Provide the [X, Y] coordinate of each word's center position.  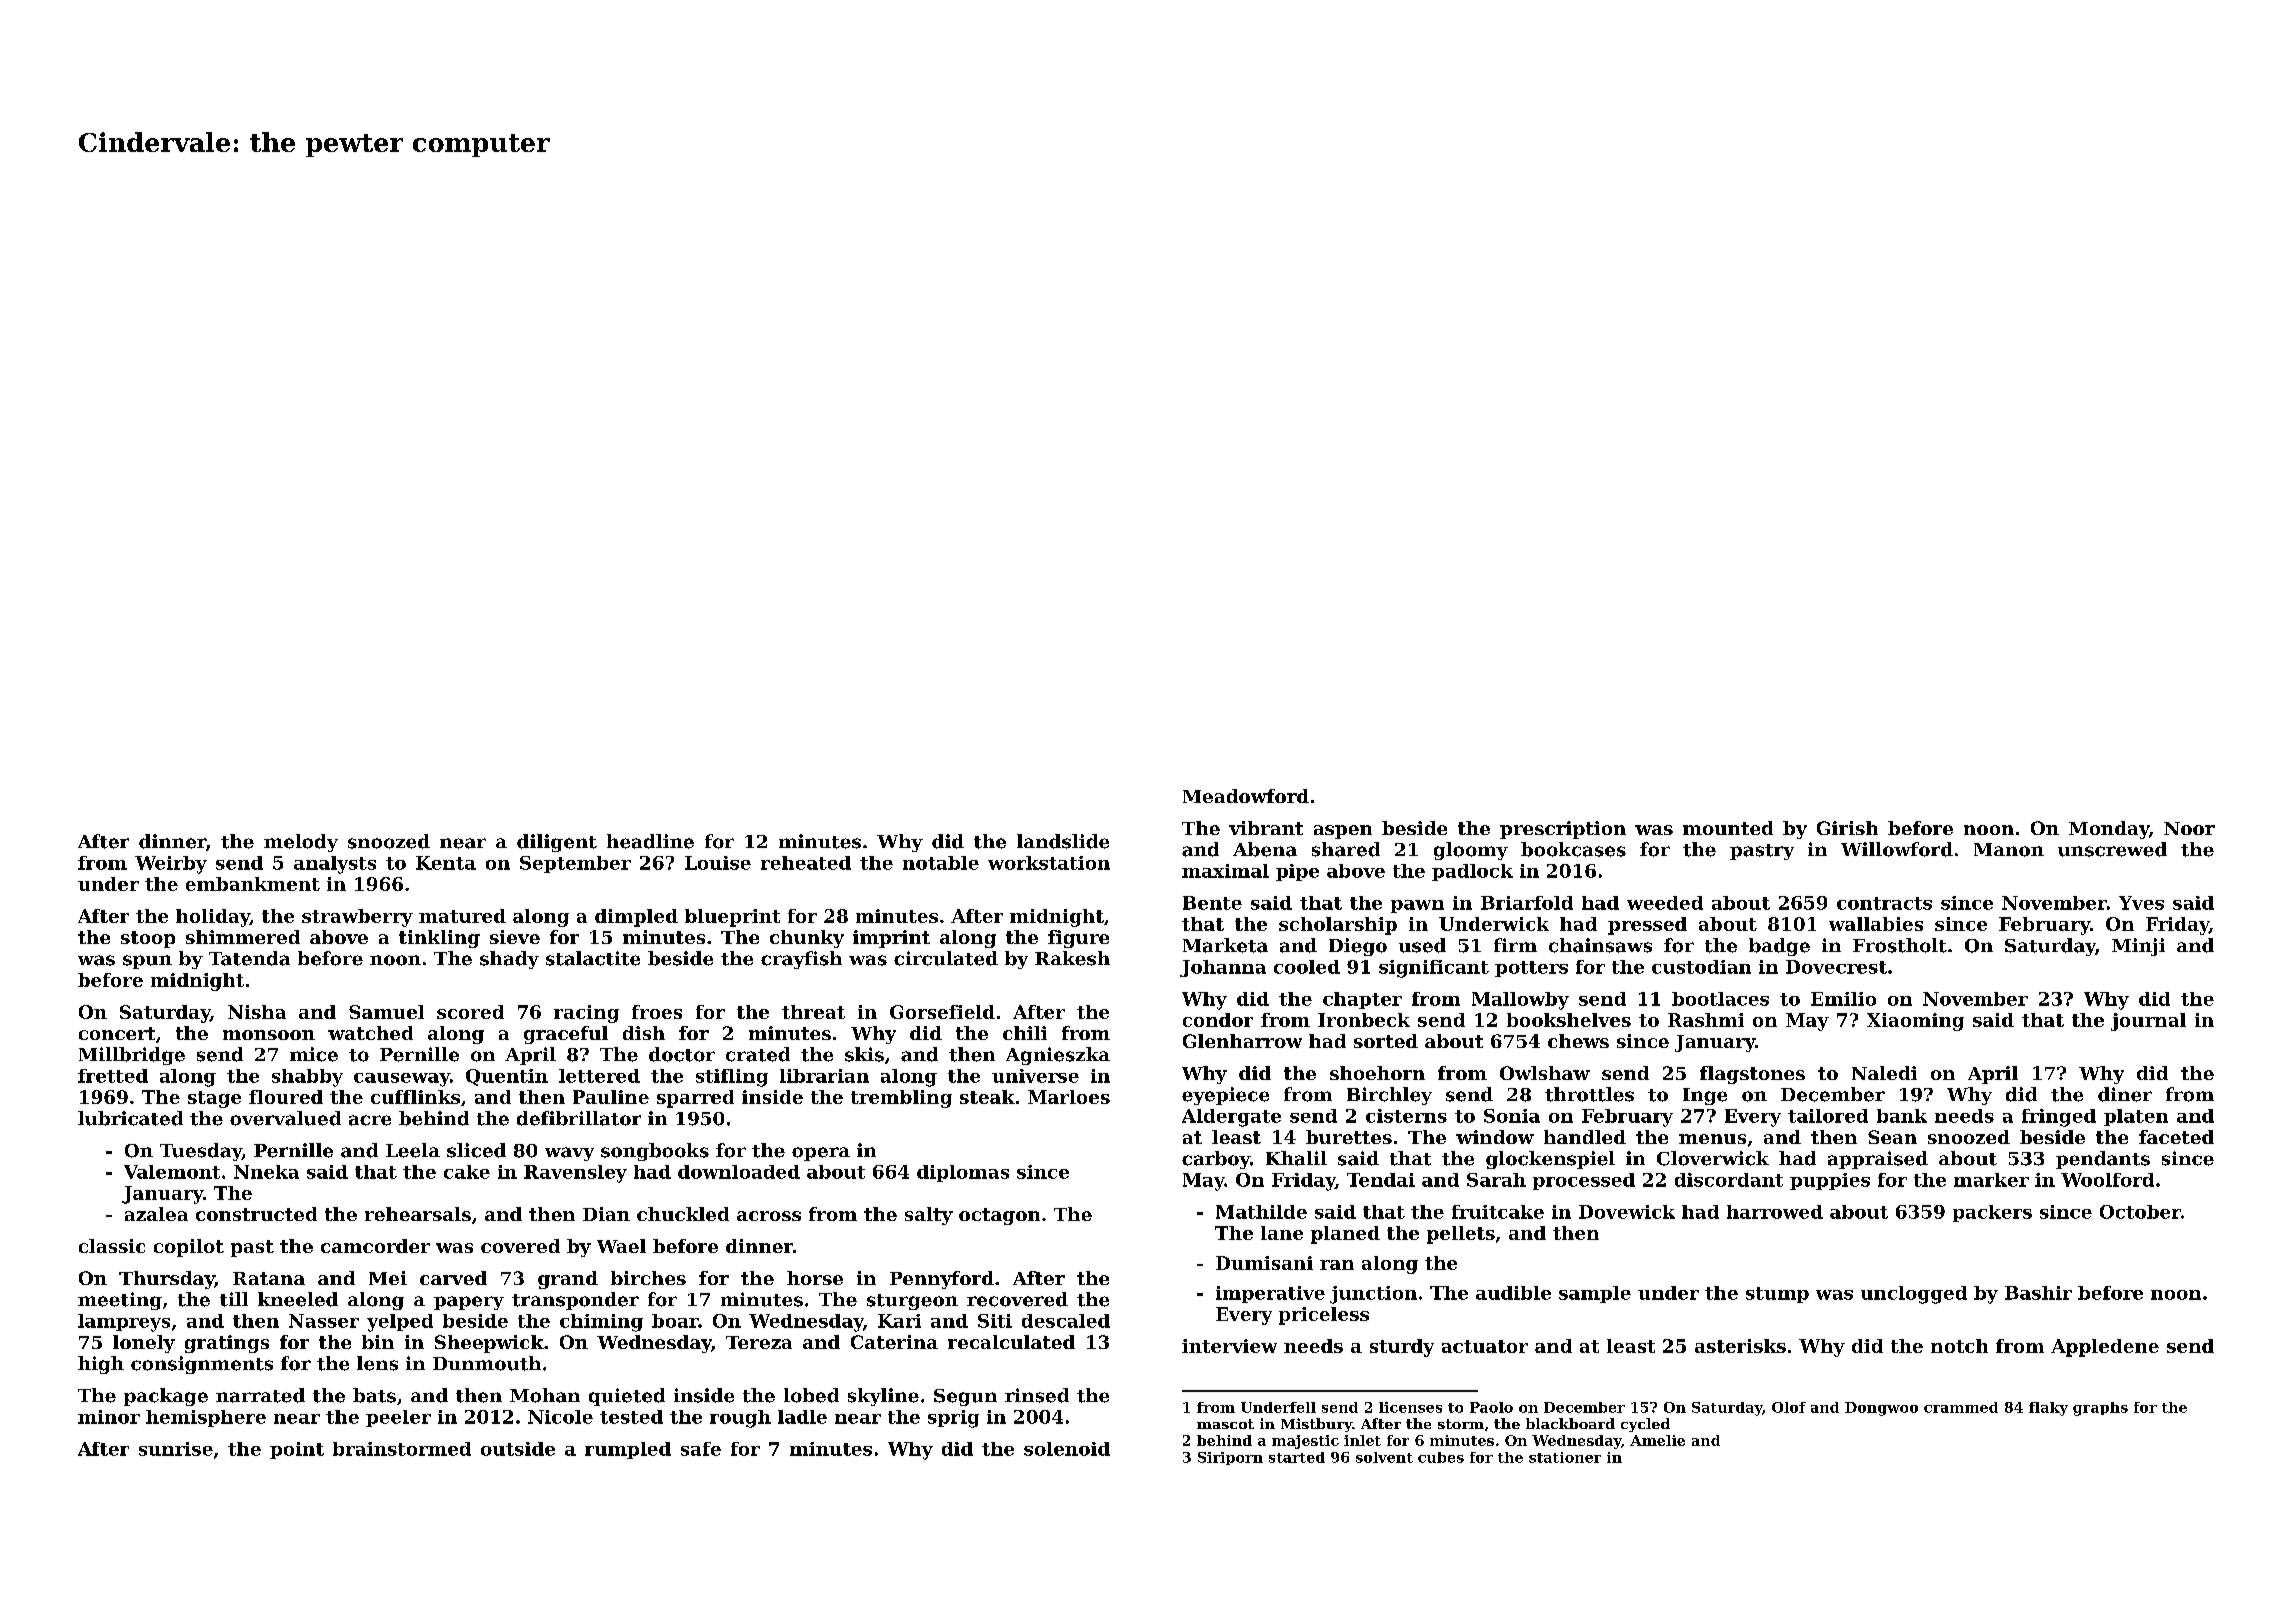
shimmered [243, 937]
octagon [999, 1216]
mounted [1728, 828]
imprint [891, 939]
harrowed [1775, 1212]
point [297, 1450]
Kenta [446, 863]
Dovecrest [1836, 967]
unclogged [1914, 1295]
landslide [1063, 841]
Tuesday [201, 1152]
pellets [1461, 1235]
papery [469, 1303]
